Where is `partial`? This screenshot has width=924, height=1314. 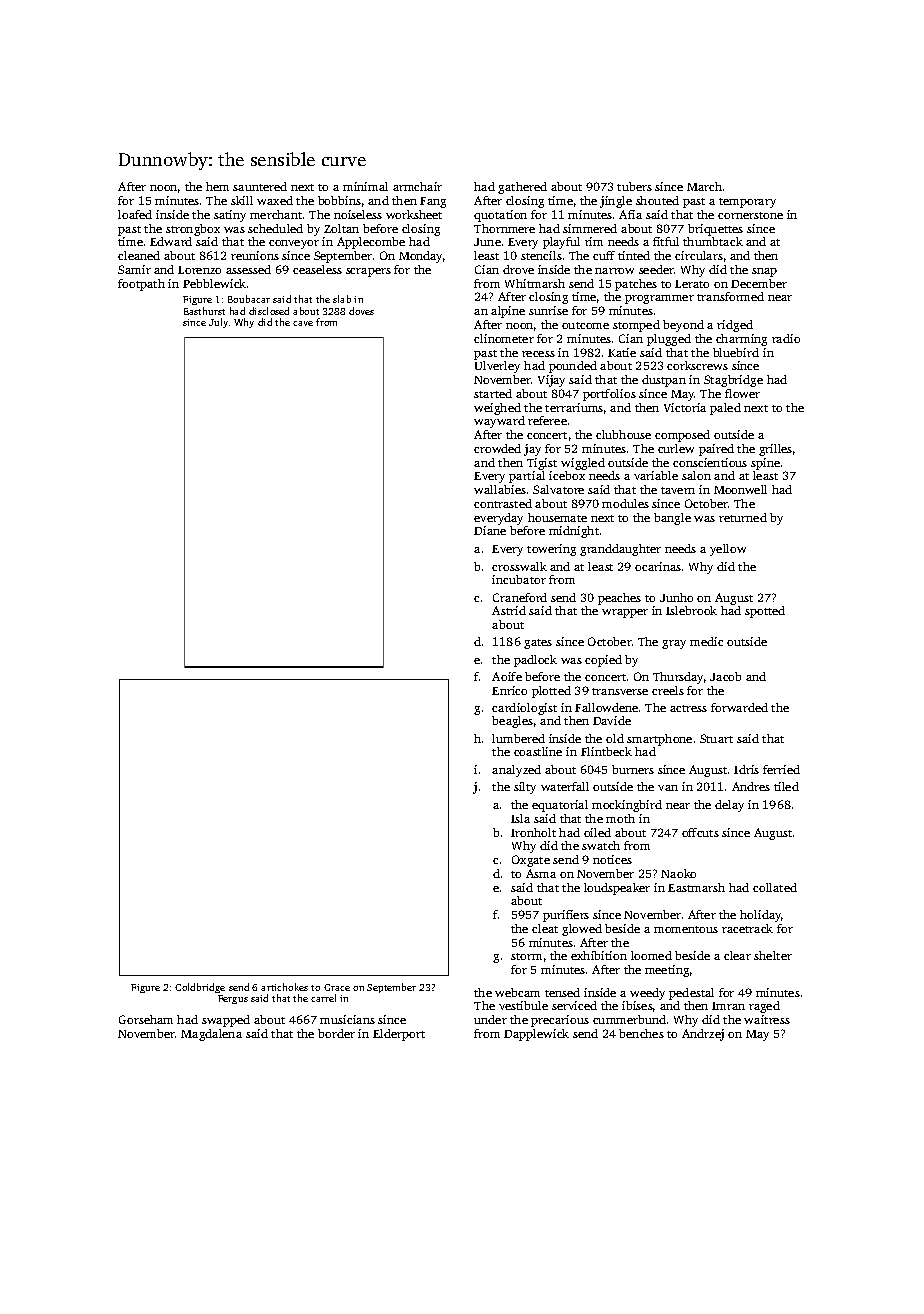 partial is located at coordinates (527, 477).
